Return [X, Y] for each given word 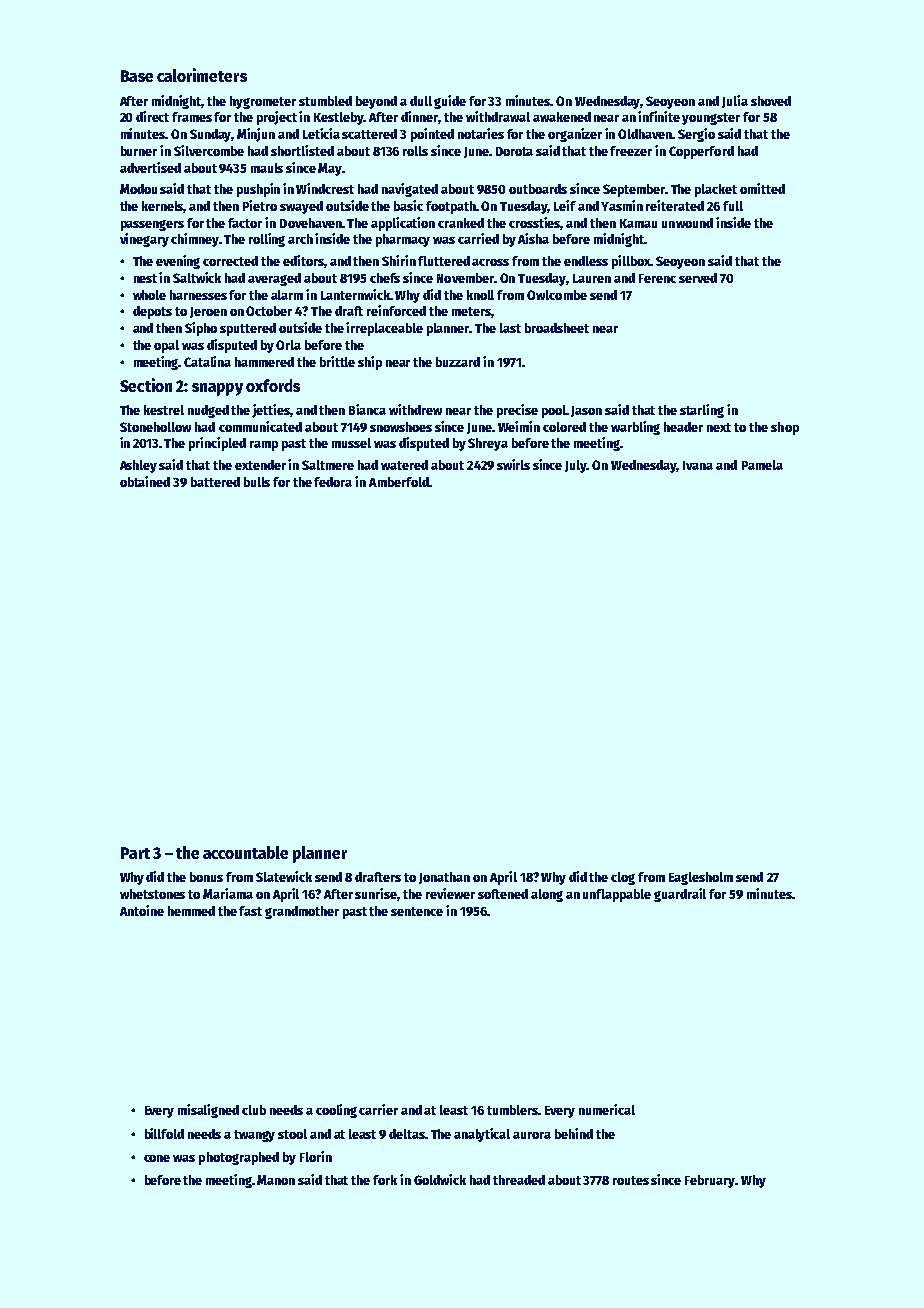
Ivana [698, 465]
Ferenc [657, 278]
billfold [164, 1133]
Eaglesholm [701, 878]
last [510, 328]
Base [137, 76]
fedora [333, 482]
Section [146, 385]
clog [623, 878]
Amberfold [399, 482]
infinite [659, 116]
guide [450, 102]
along [547, 895]
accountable [245, 852]
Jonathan [444, 878]
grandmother [302, 912]
